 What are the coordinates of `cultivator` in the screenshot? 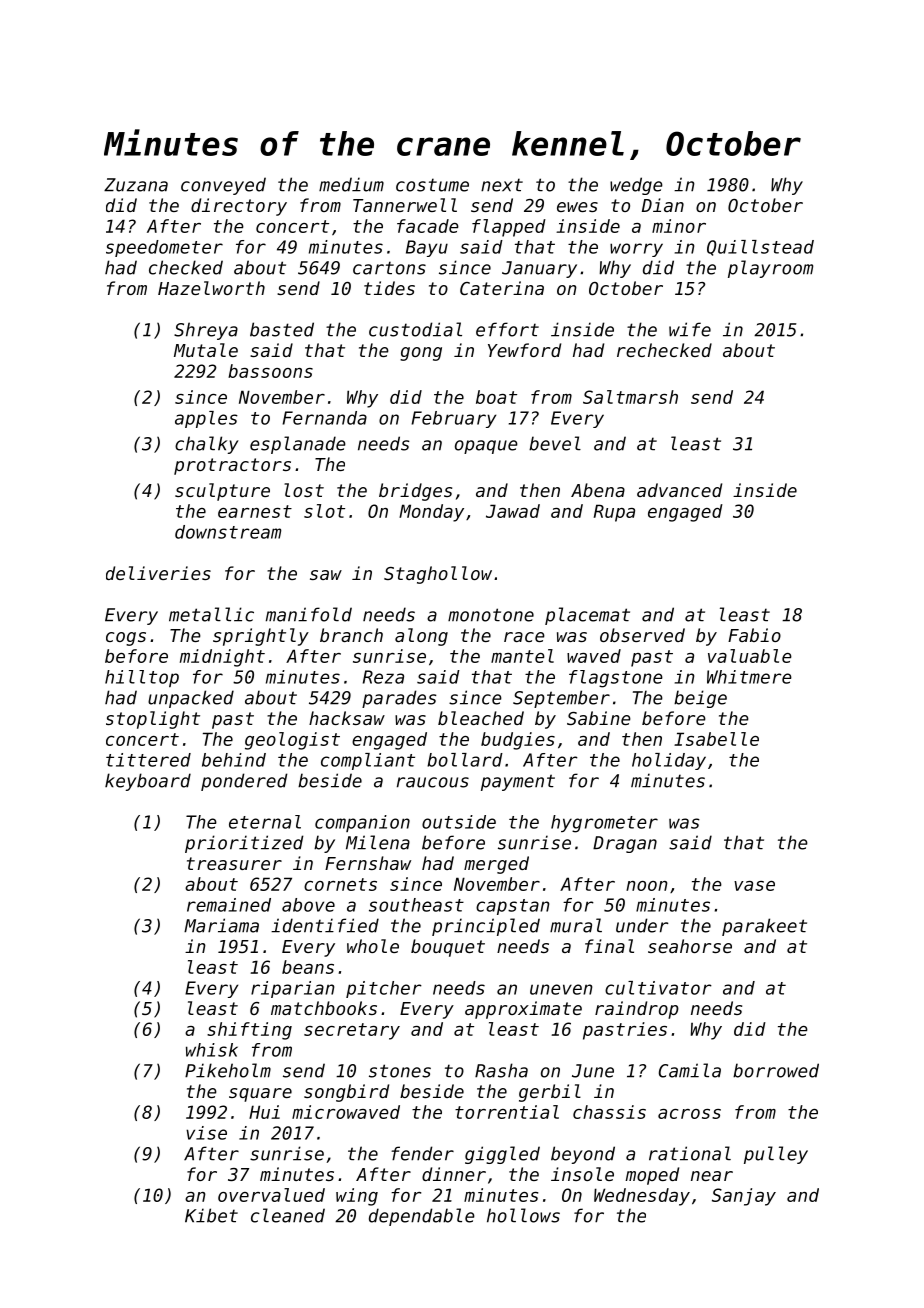 It's located at (658, 988).
